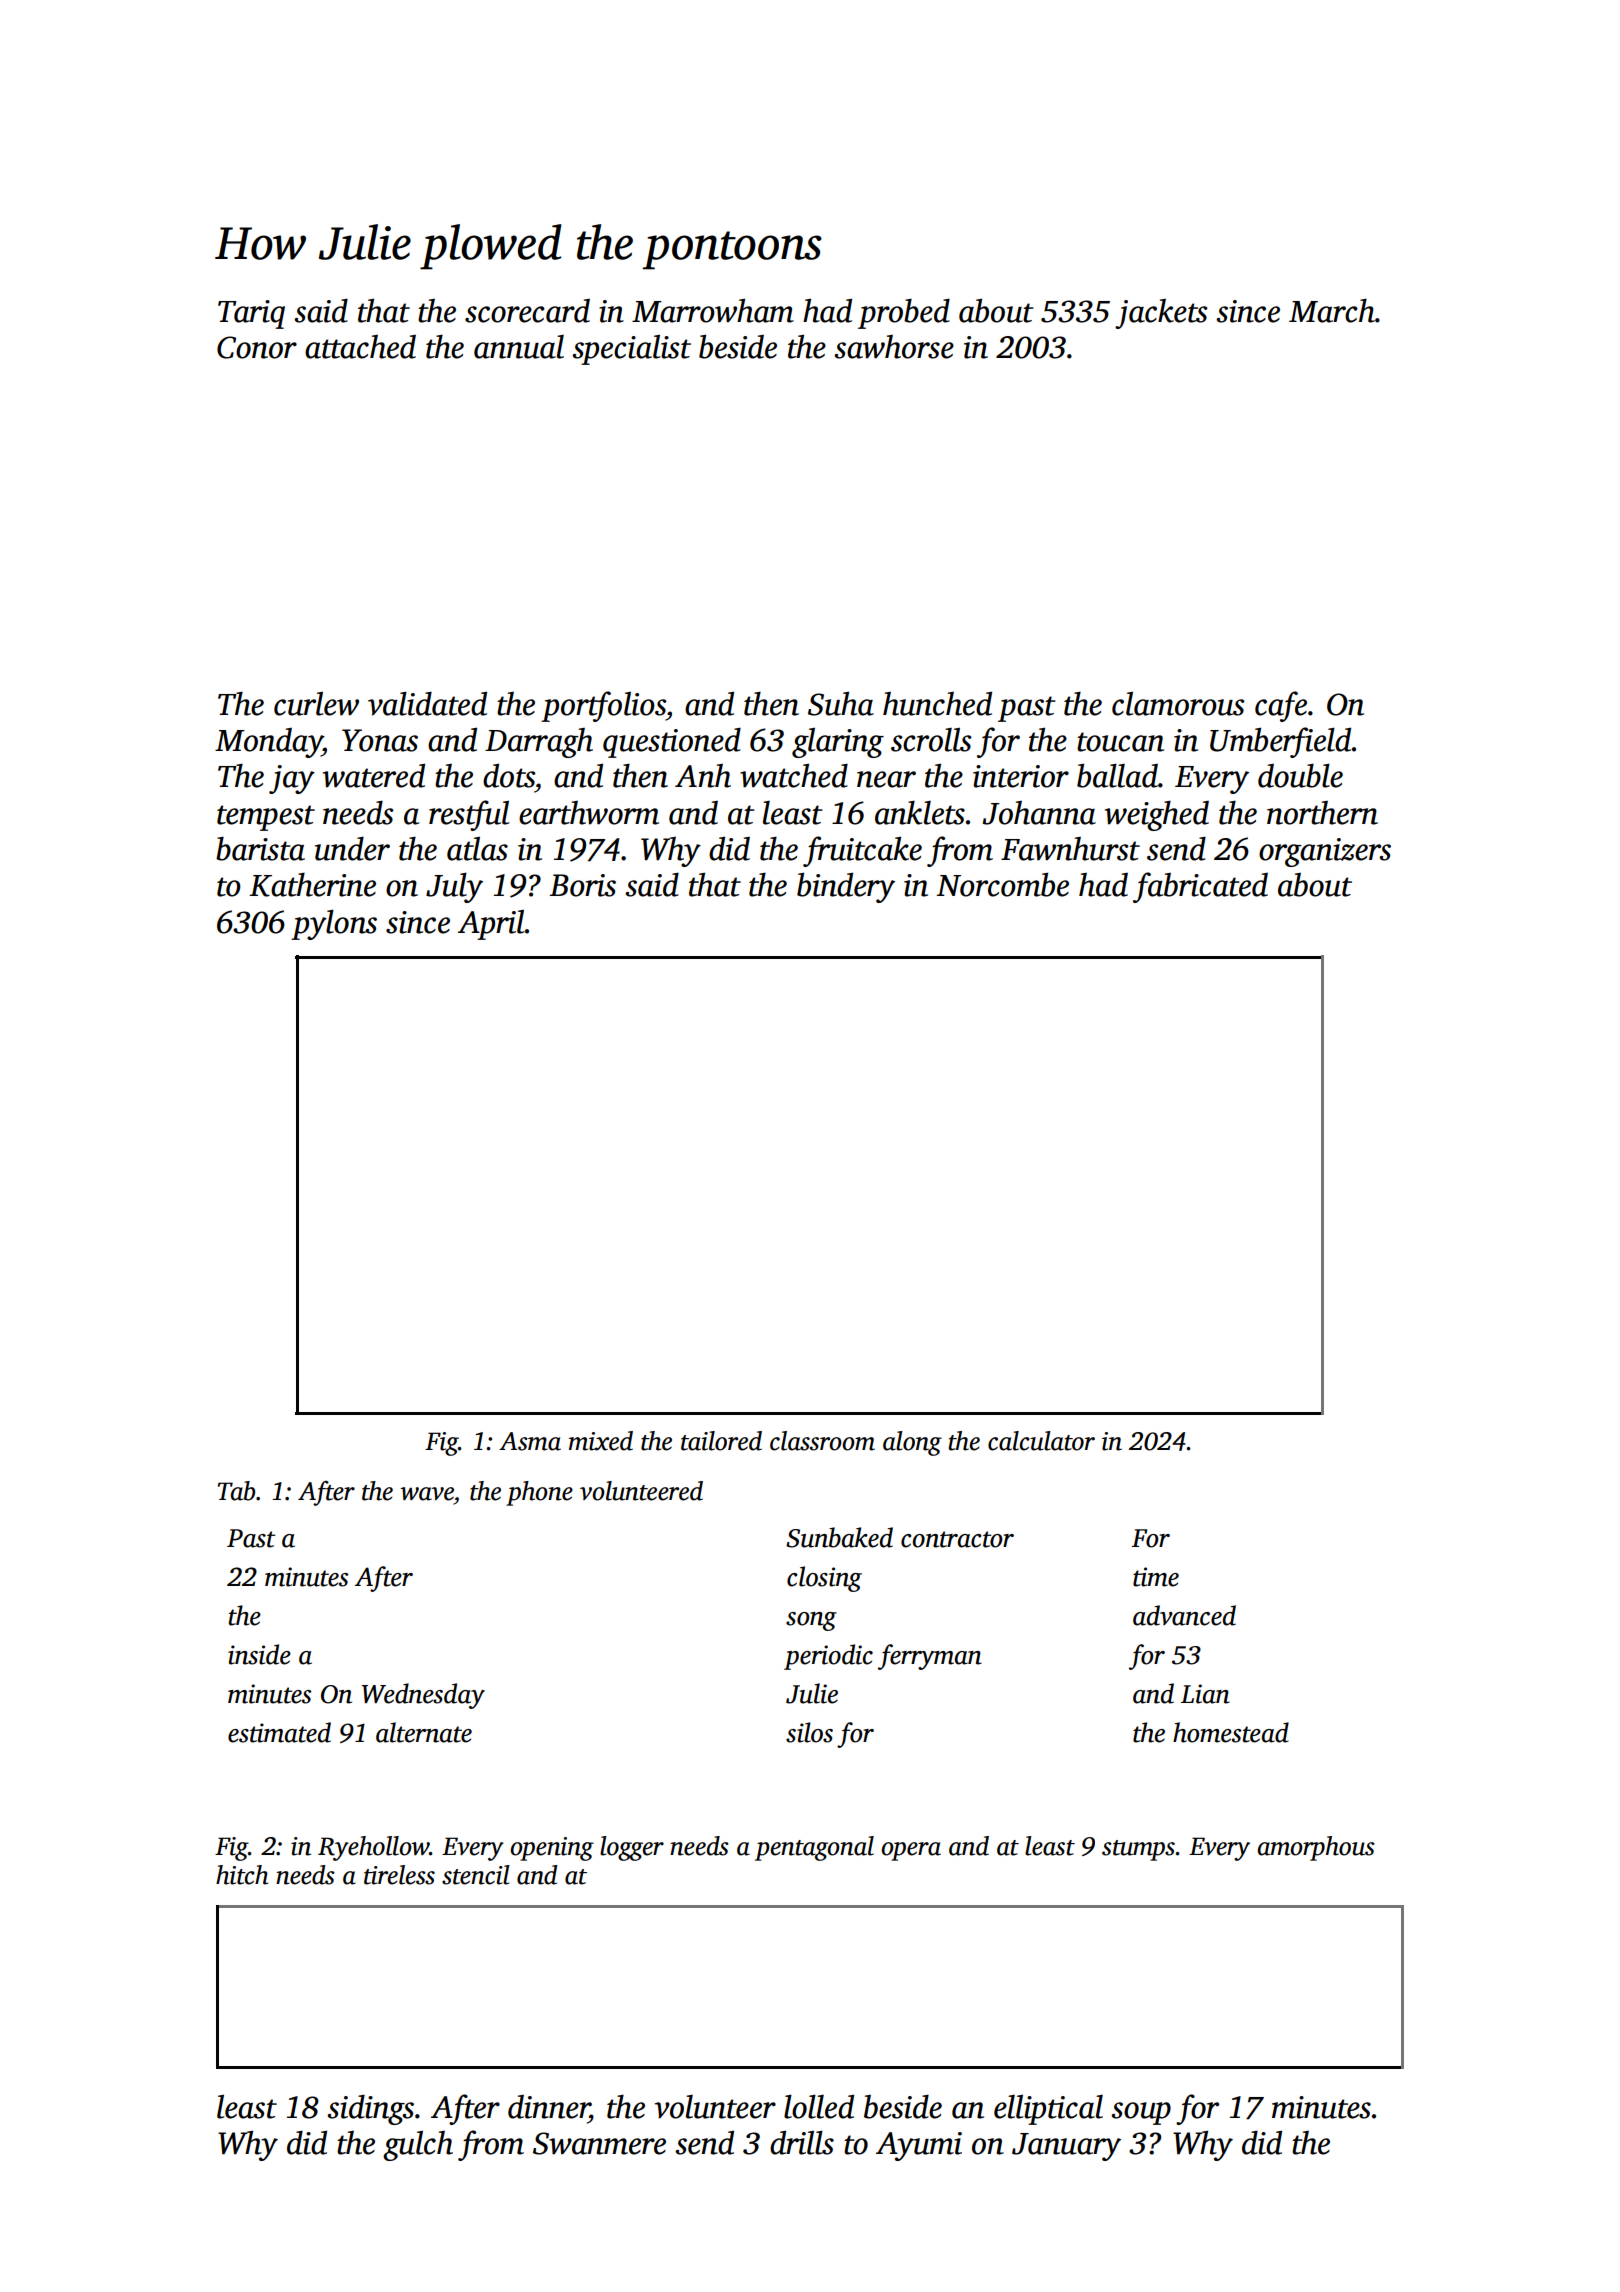  What do you see at coordinates (846, 888) in the screenshot?
I see `bindery` at bounding box center [846, 888].
